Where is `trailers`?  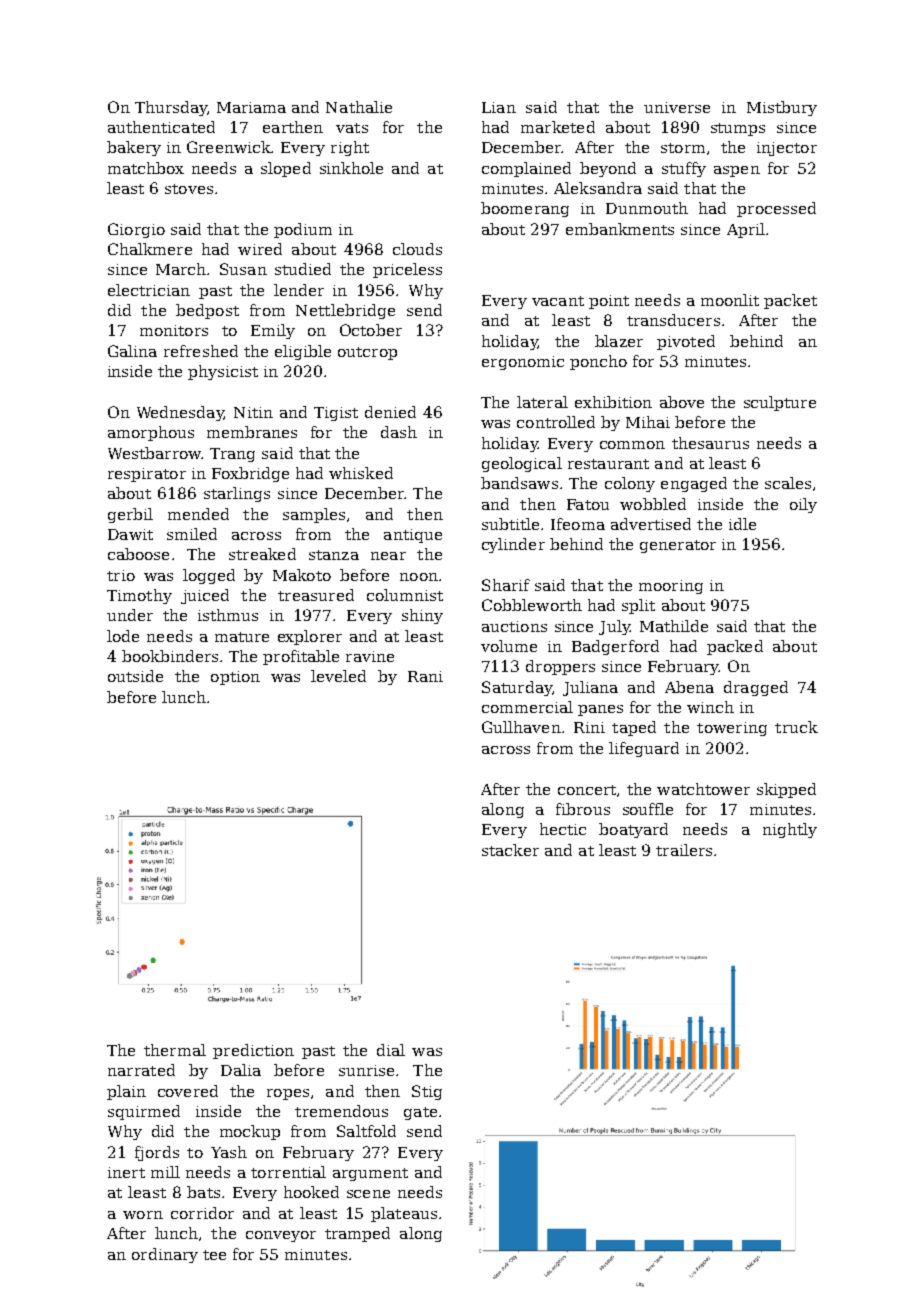 trailers is located at coordinates (684, 850).
